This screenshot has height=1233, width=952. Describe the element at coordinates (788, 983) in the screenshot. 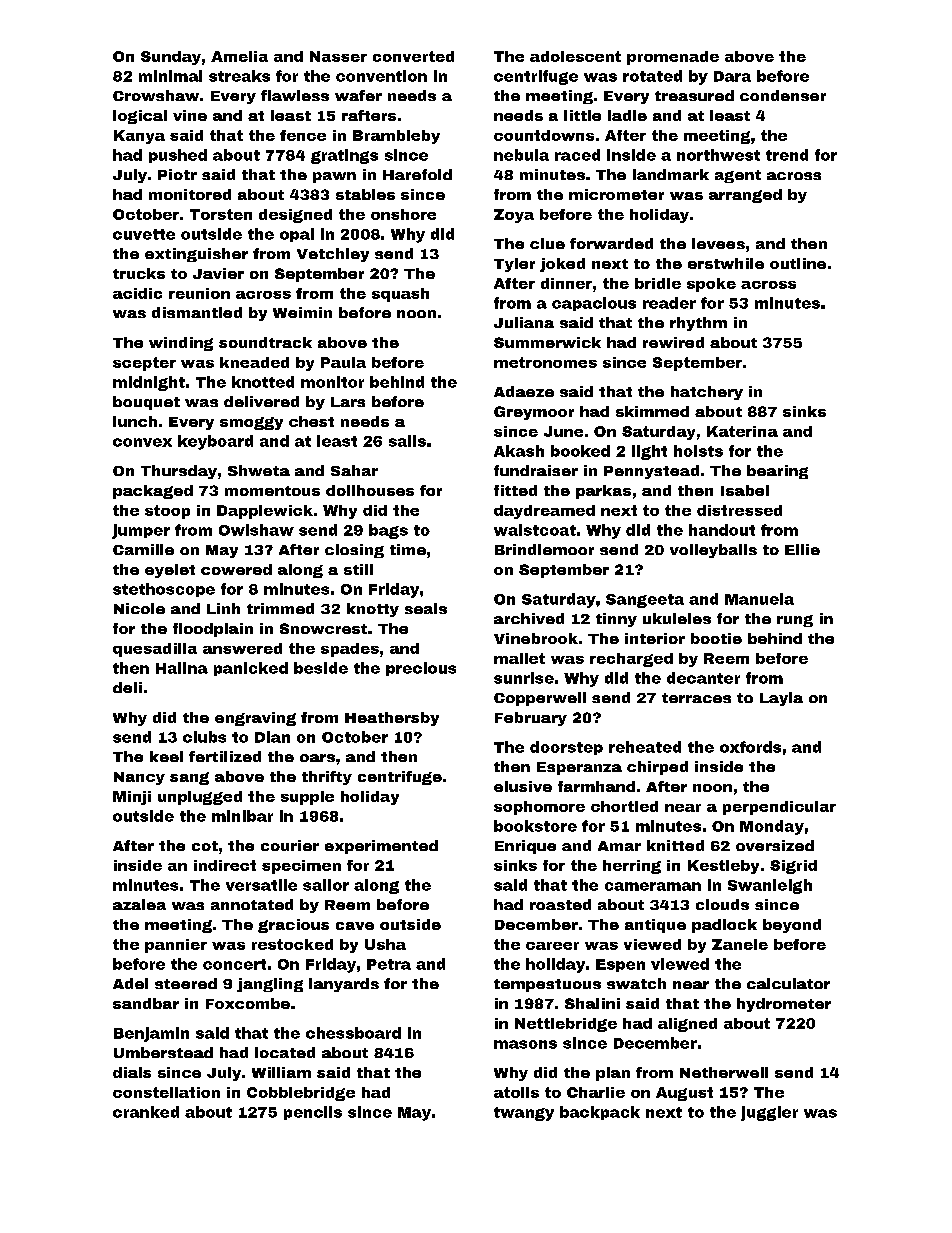

I see `calculator` at that location.
